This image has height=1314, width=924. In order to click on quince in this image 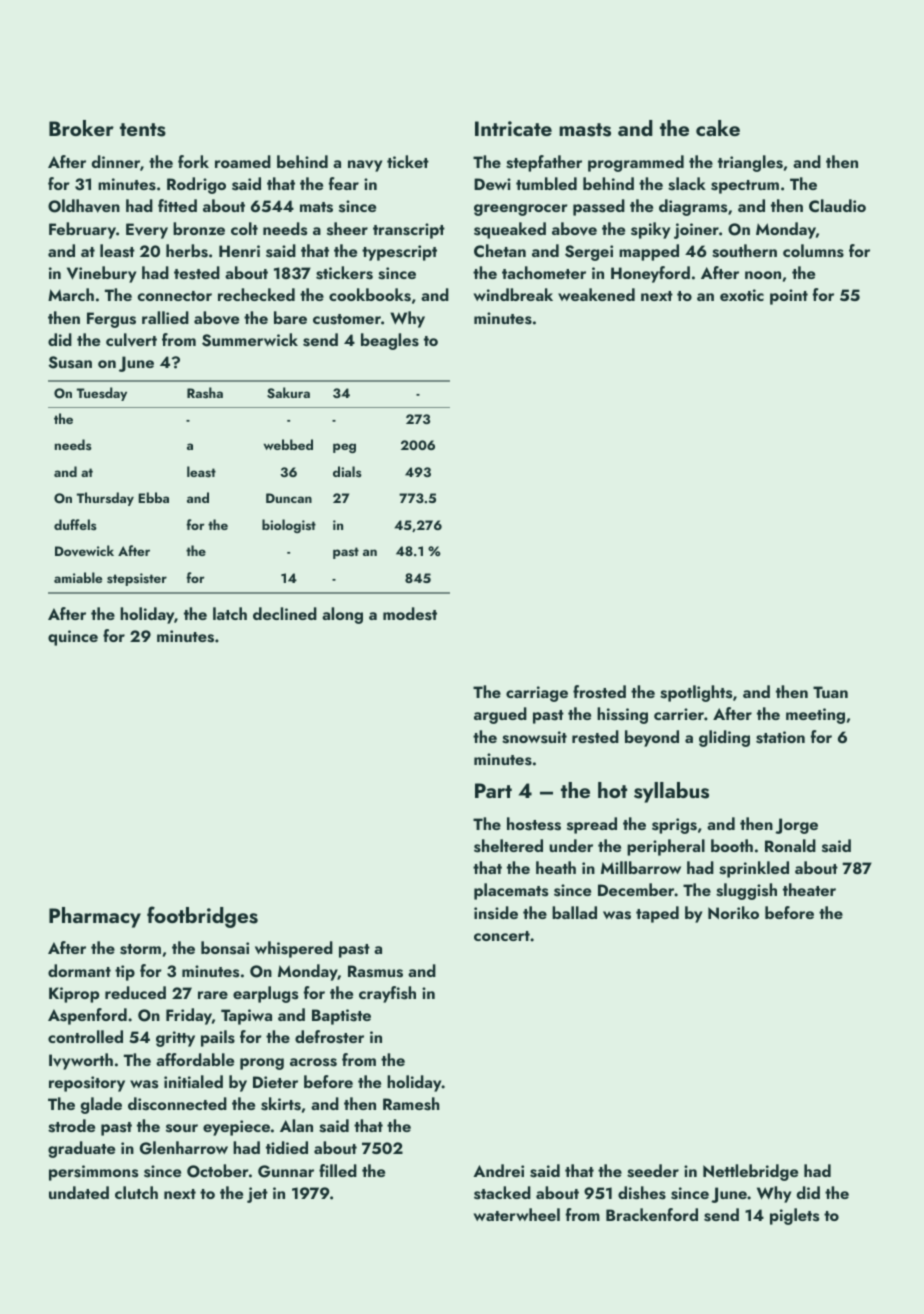, I will do `click(73, 638)`.
